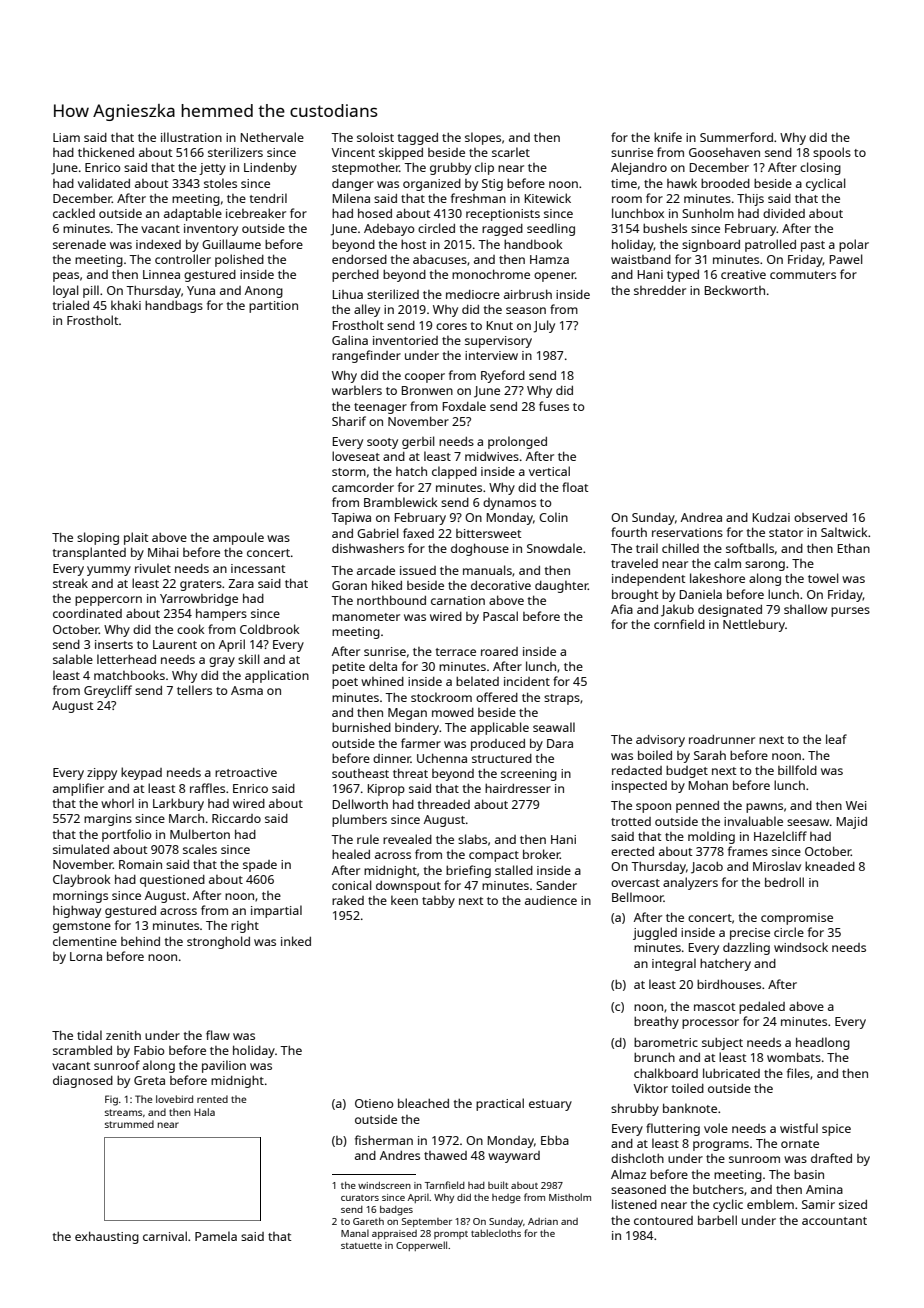 This screenshot has height=1308, width=924. Describe the element at coordinates (83, 1082) in the screenshot. I see `diagnosed` at that location.
